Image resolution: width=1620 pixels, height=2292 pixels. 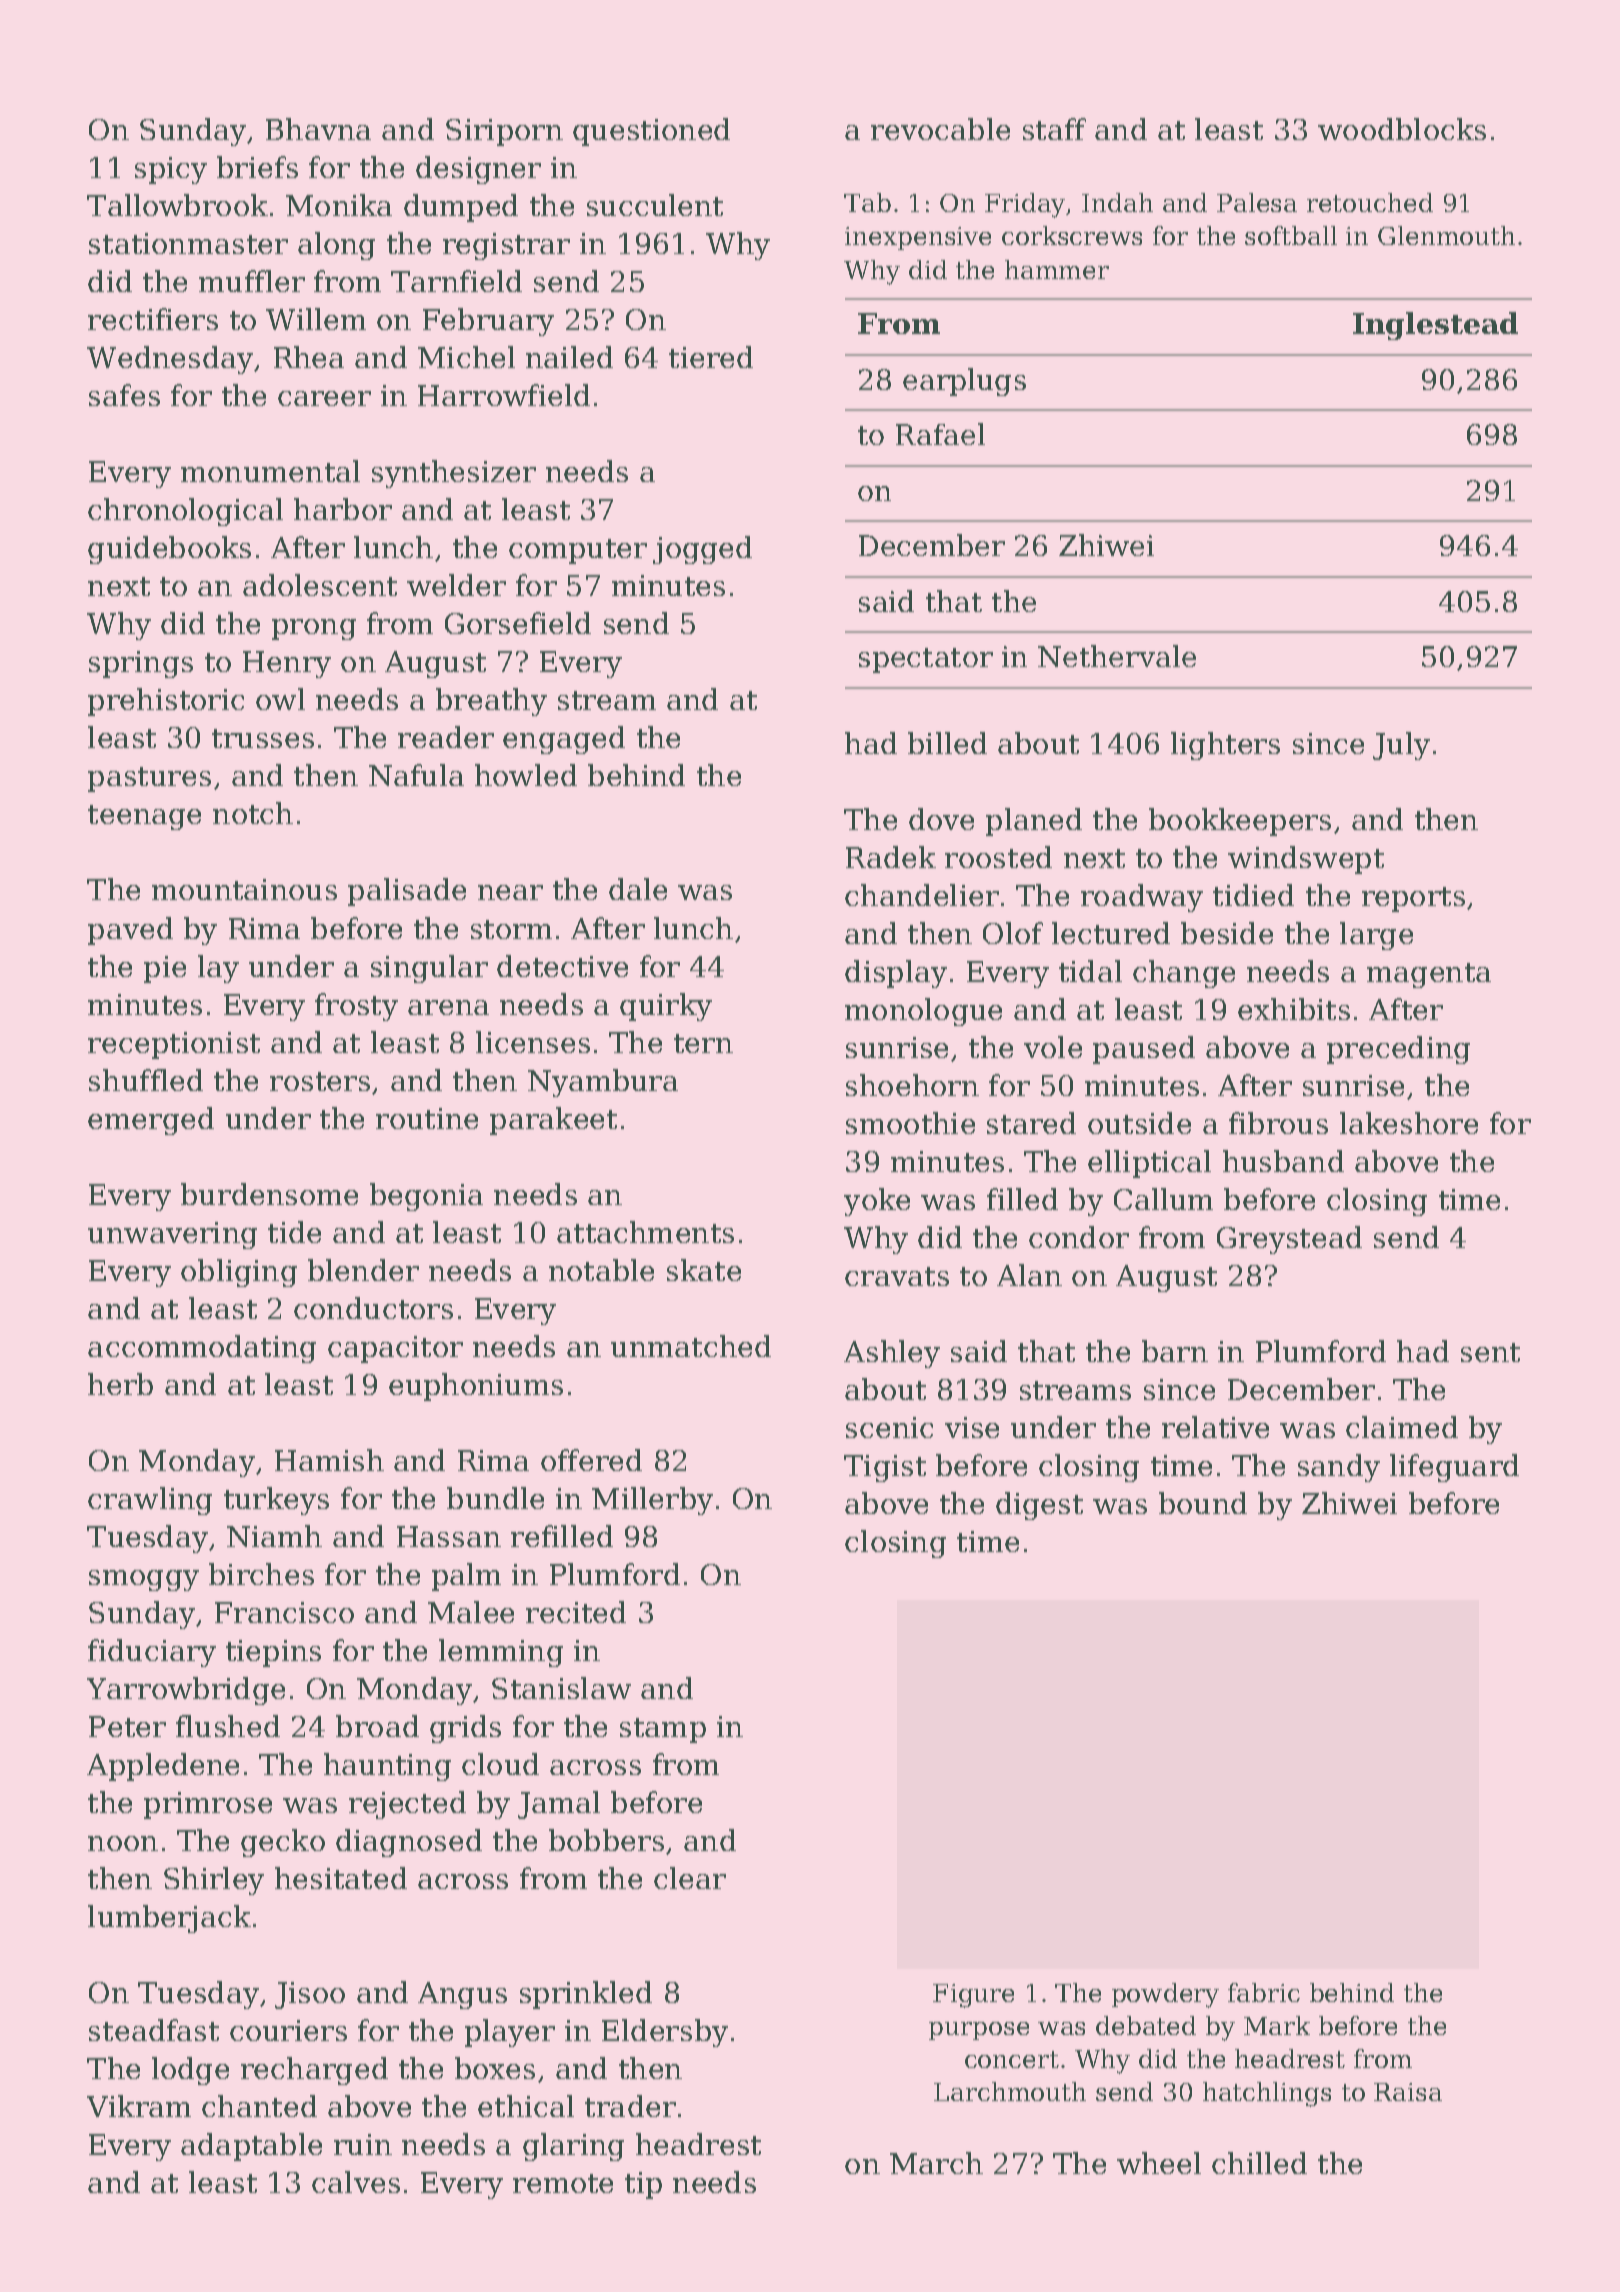 I want to click on Vikram, so click(x=139, y=2106).
